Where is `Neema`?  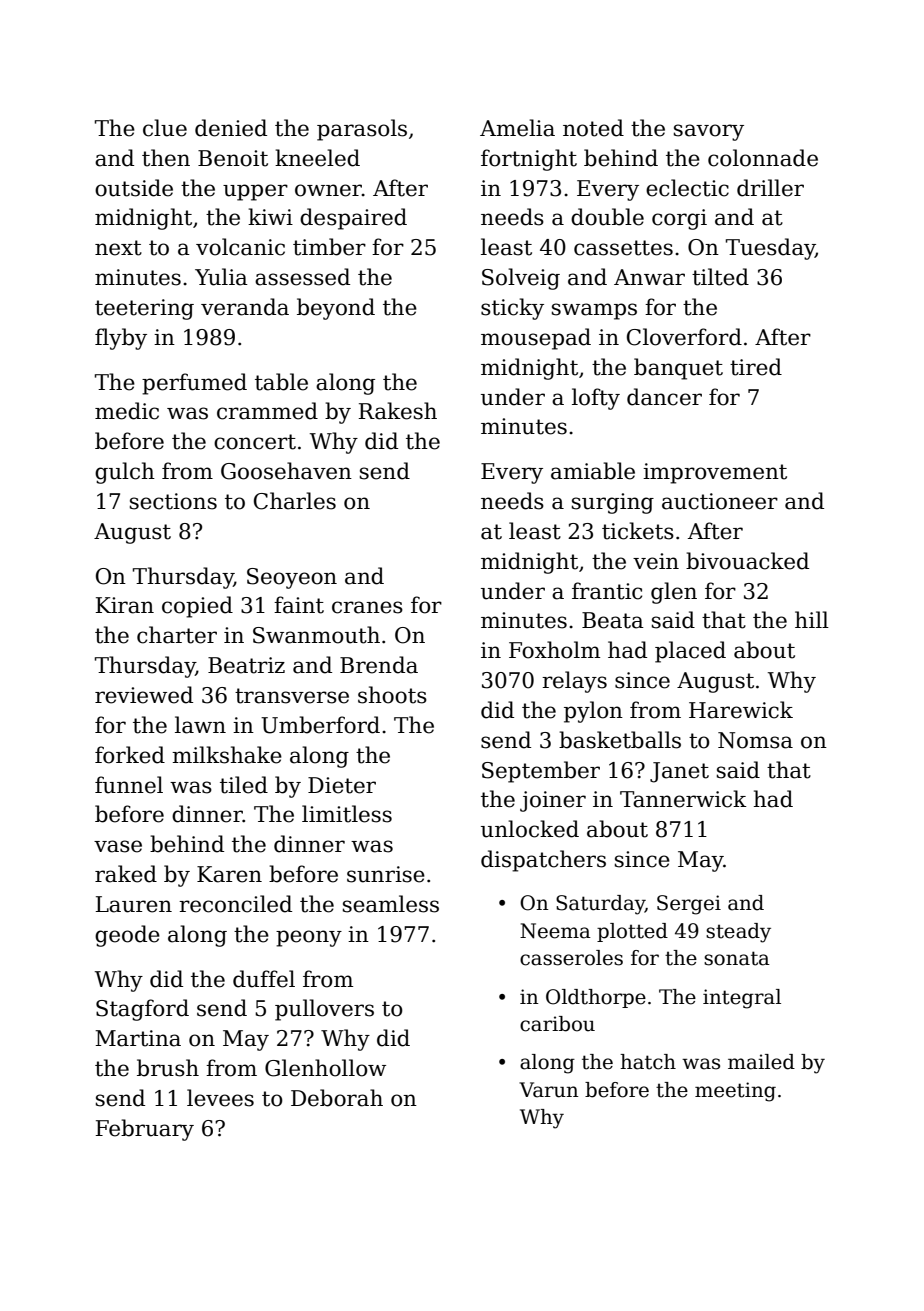
Neema is located at coordinates (555, 931).
